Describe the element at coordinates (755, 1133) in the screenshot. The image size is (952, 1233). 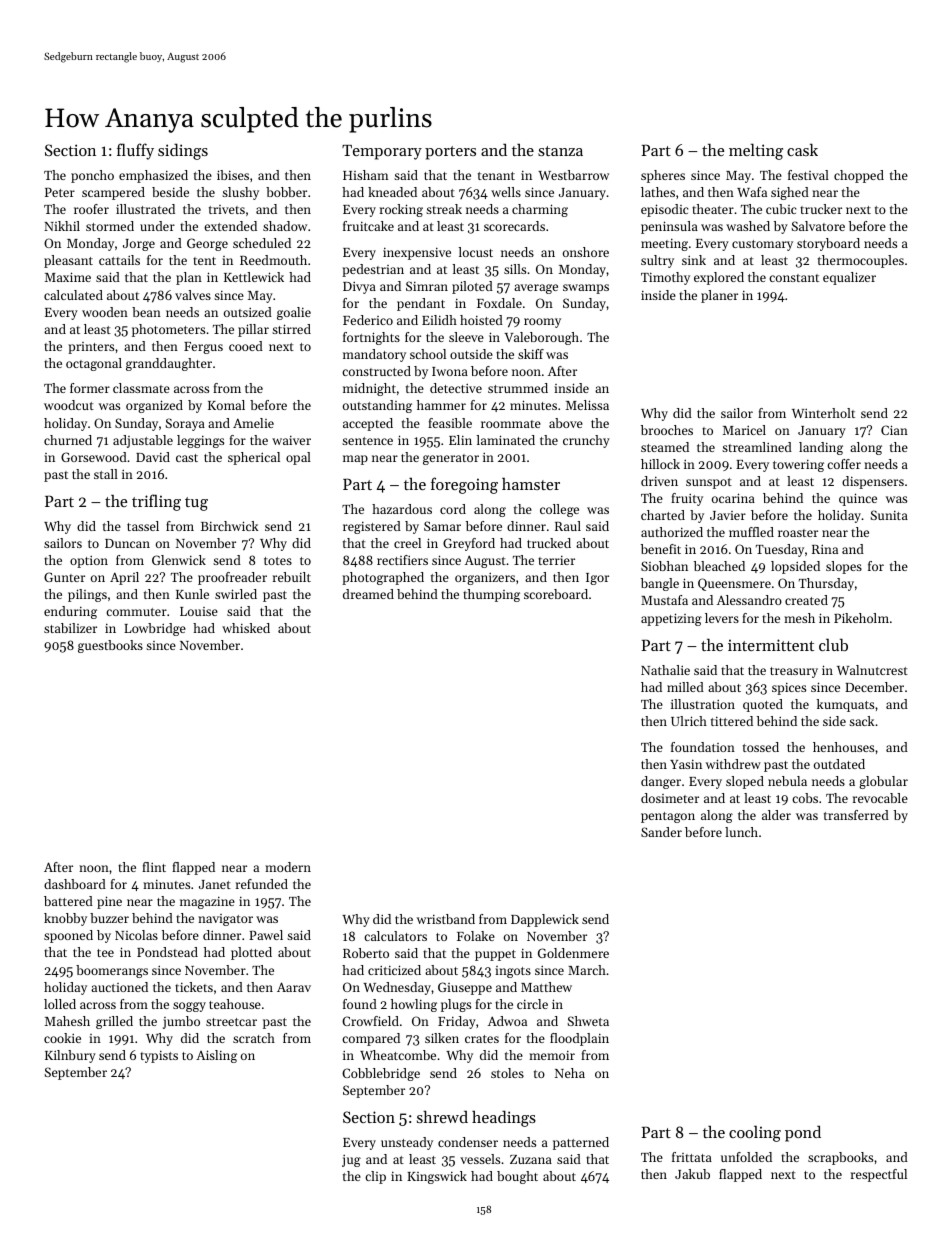
I see `cooling` at that location.
